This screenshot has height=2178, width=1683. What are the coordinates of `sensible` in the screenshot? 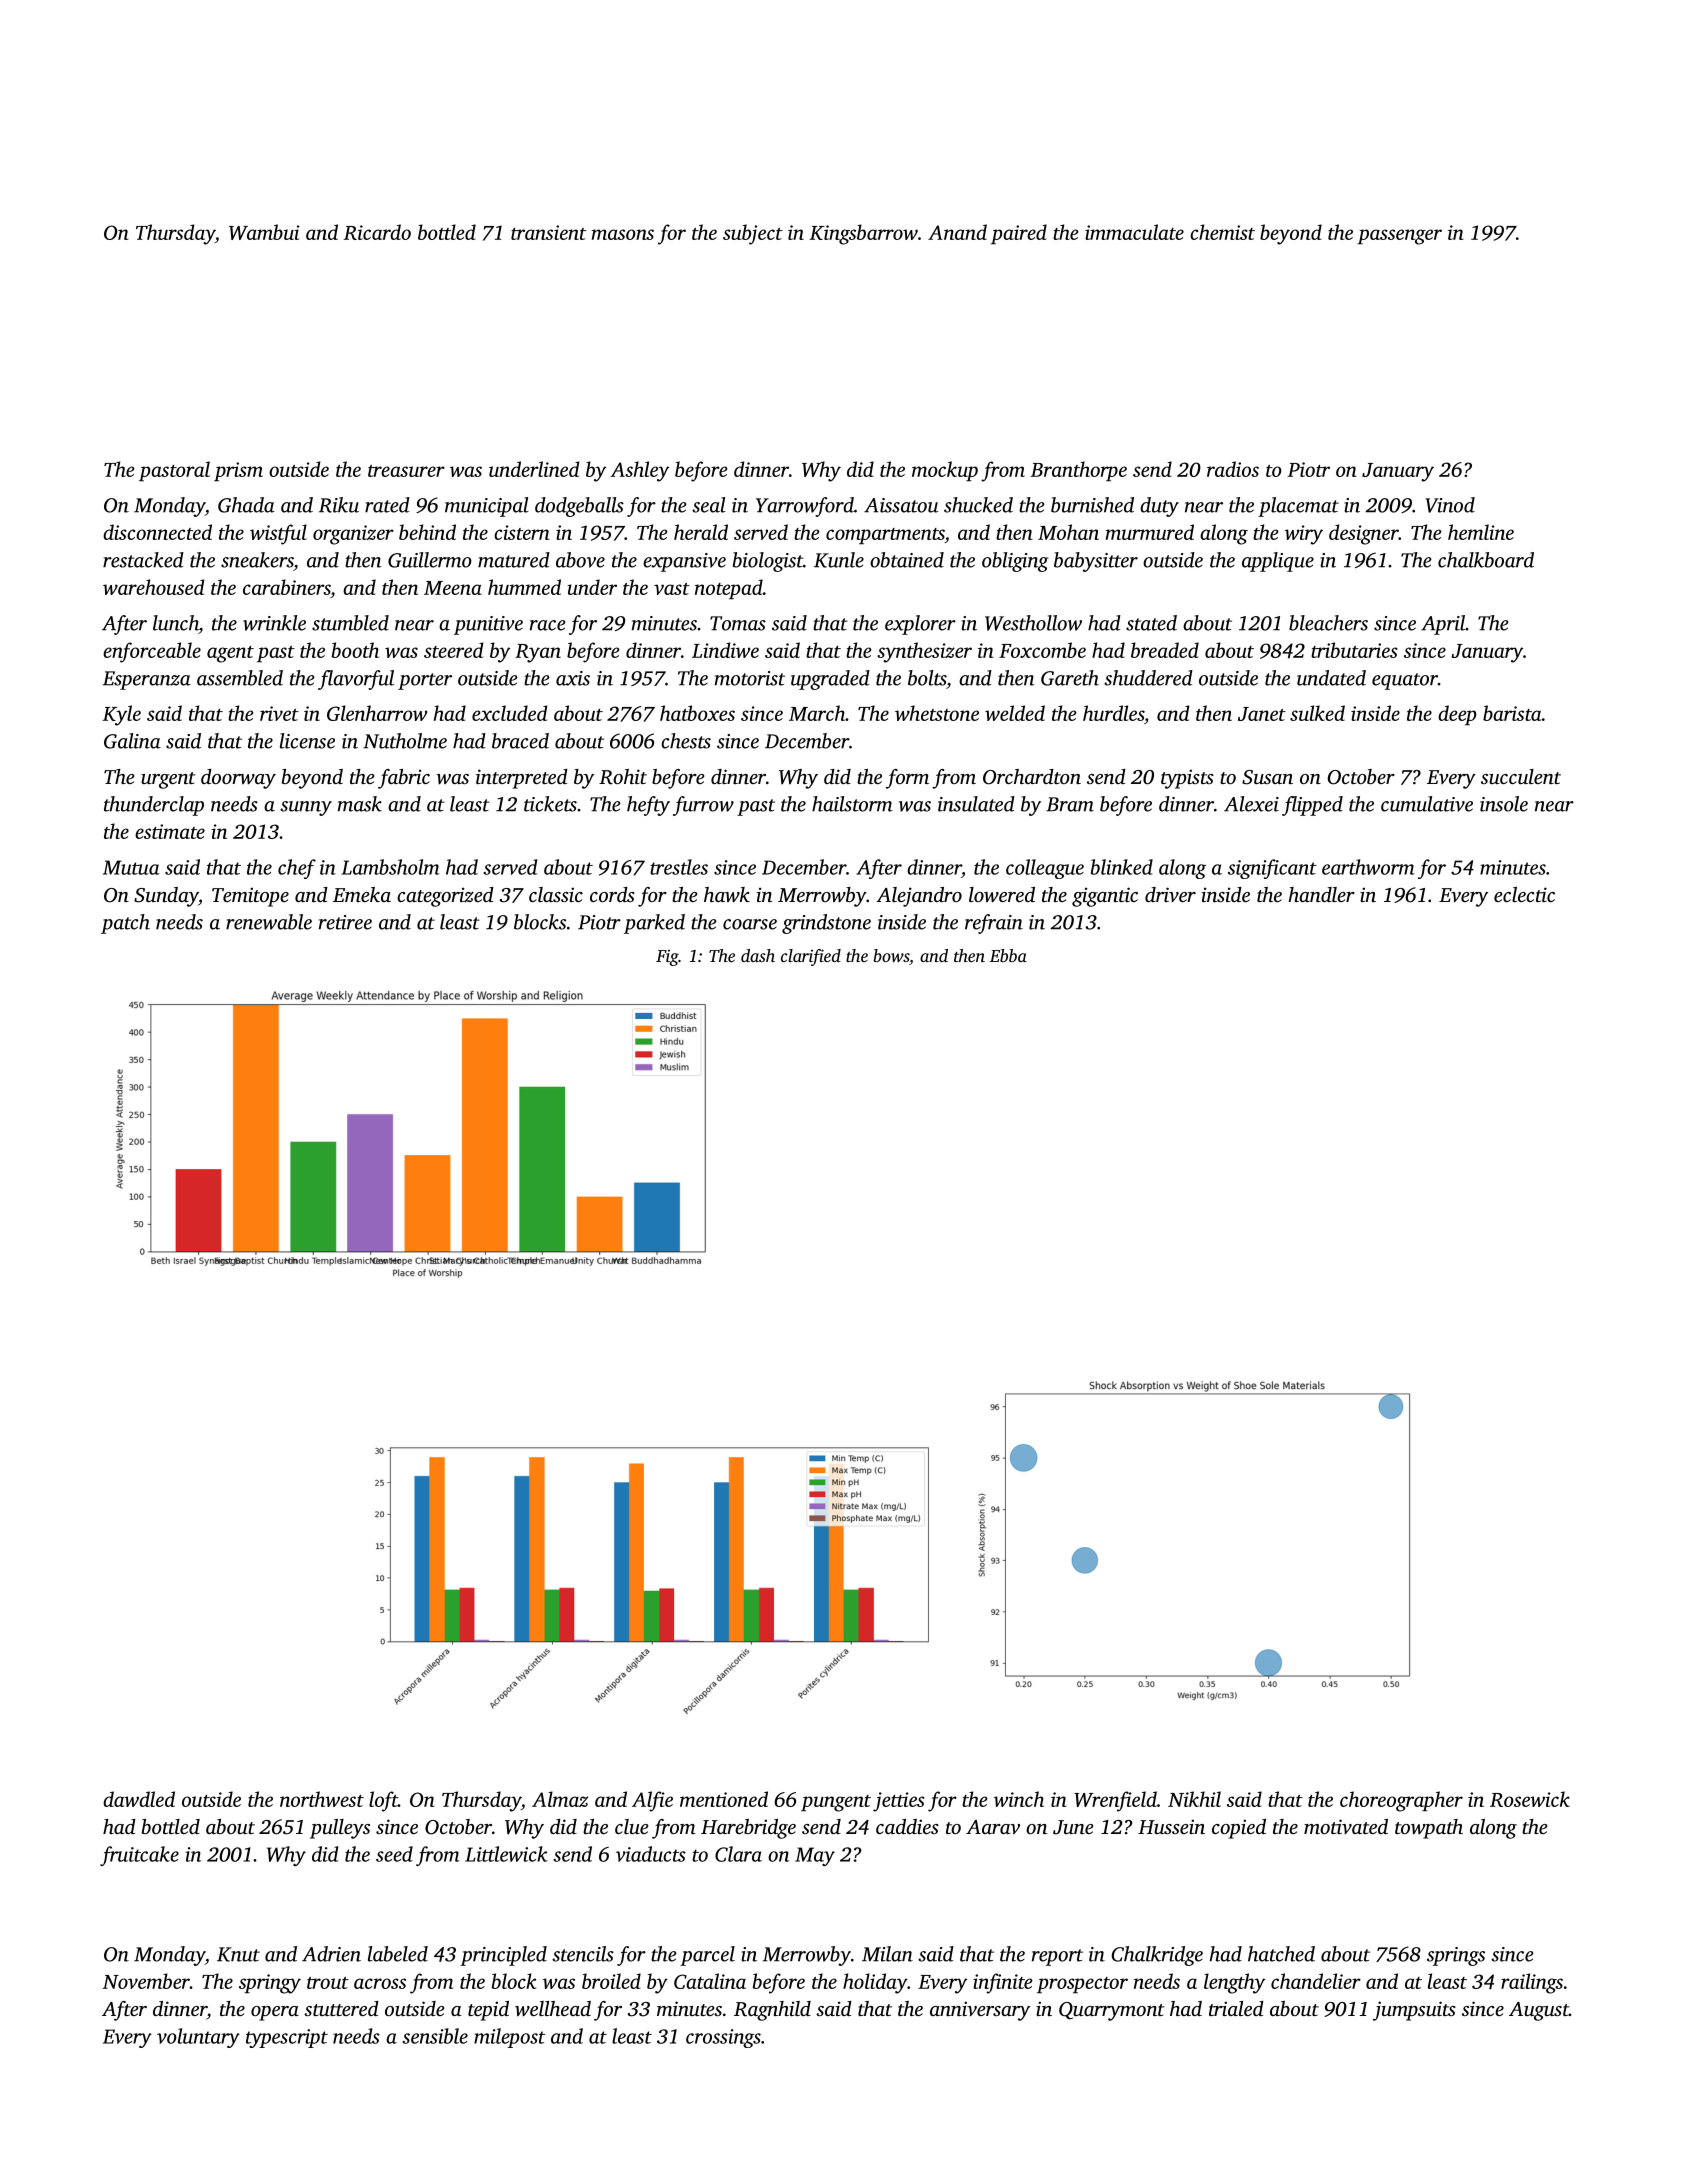 It's located at (435, 2036).
